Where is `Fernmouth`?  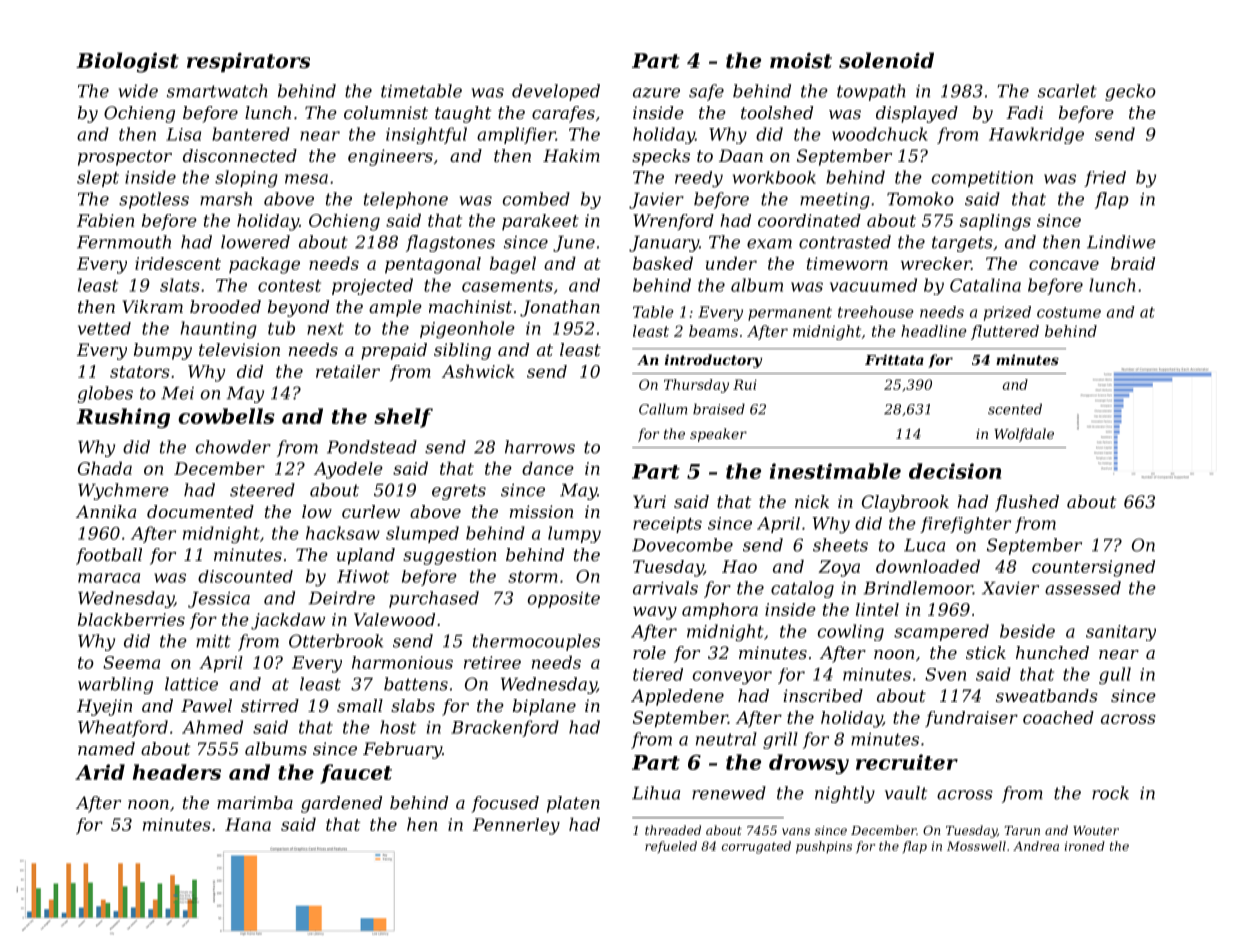 Fernmouth is located at coordinates (124, 242).
